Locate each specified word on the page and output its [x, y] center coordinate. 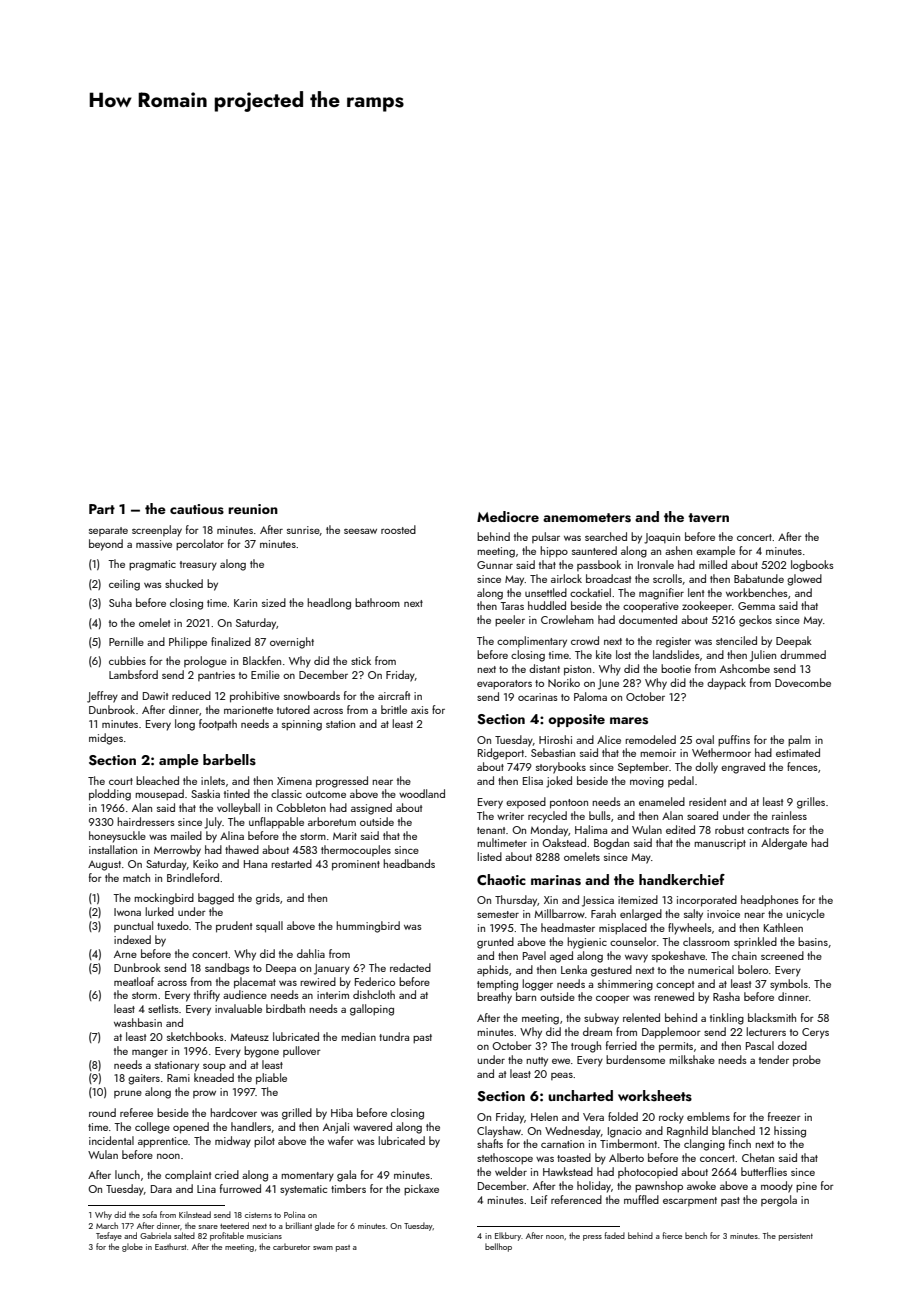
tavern [708, 518]
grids [268, 899]
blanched [733, 1130]
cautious [197, 509]
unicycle [805, 915]
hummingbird [368, 927]
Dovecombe [803, 682]
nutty [537, 1062]
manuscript [720, 844]
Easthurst [171, 1246]
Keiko [205, 863]
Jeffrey [102, 697]
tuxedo [173, 925]
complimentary [532, 642]
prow [204, 1094]
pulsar [546, 537]
